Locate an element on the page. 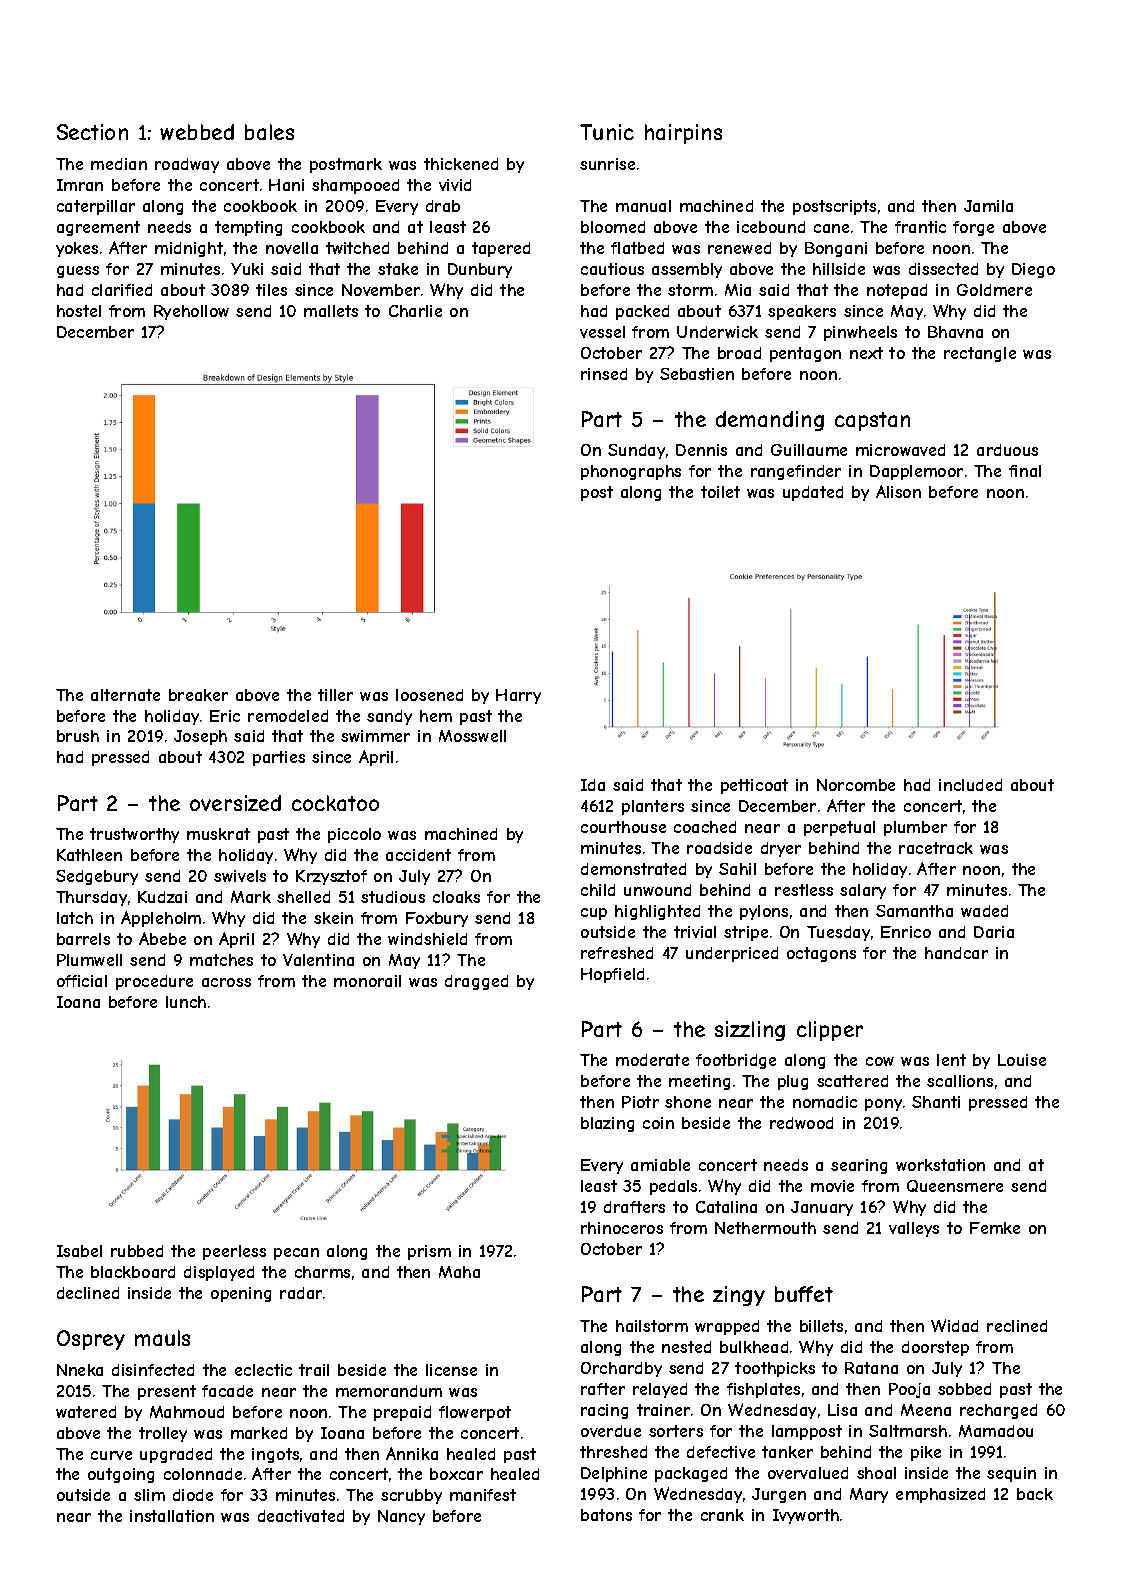 The height and width of the page is (1588, 1123). frantic is located at coordinates (920, 227).
